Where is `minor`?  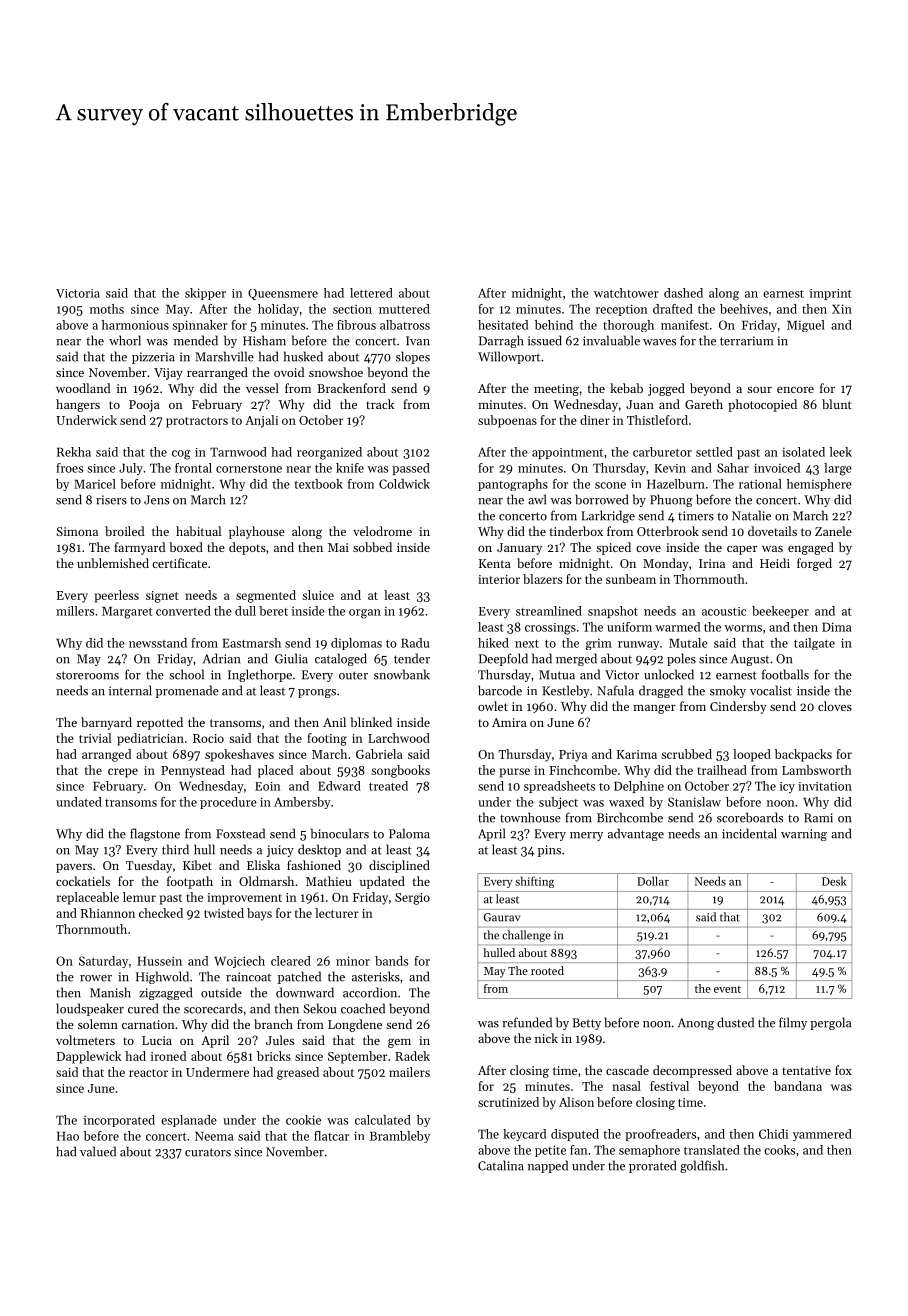 minor is located at coordinates (353, 961).
